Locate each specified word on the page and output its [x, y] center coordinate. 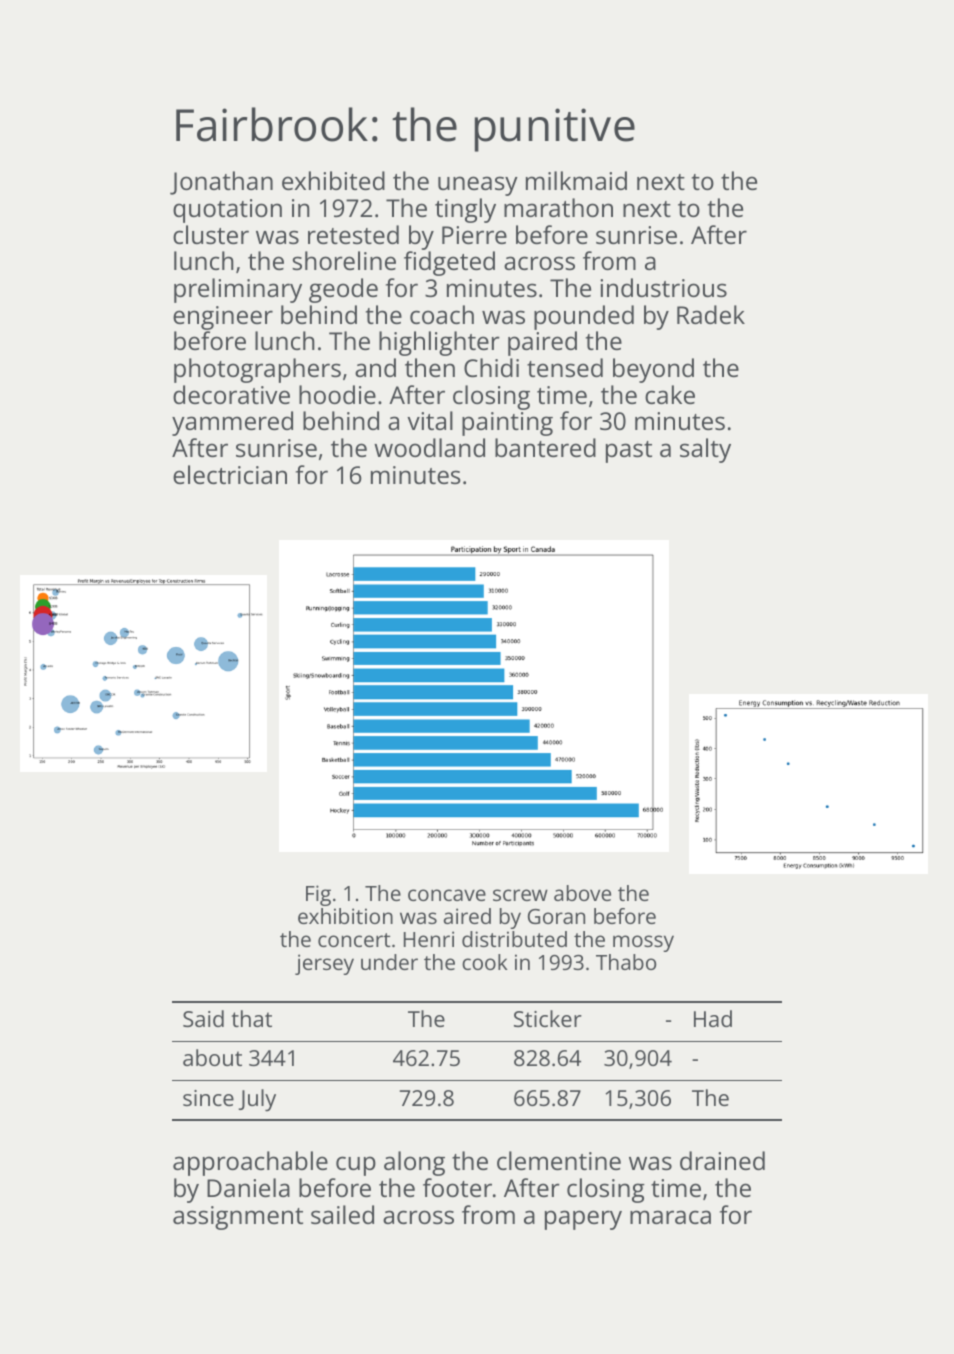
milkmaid [576, 180]
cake [670, 394]
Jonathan [221, 183]
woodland [429, 447]
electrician [230, 474]
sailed [342, 1214]
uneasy [478, 186]
